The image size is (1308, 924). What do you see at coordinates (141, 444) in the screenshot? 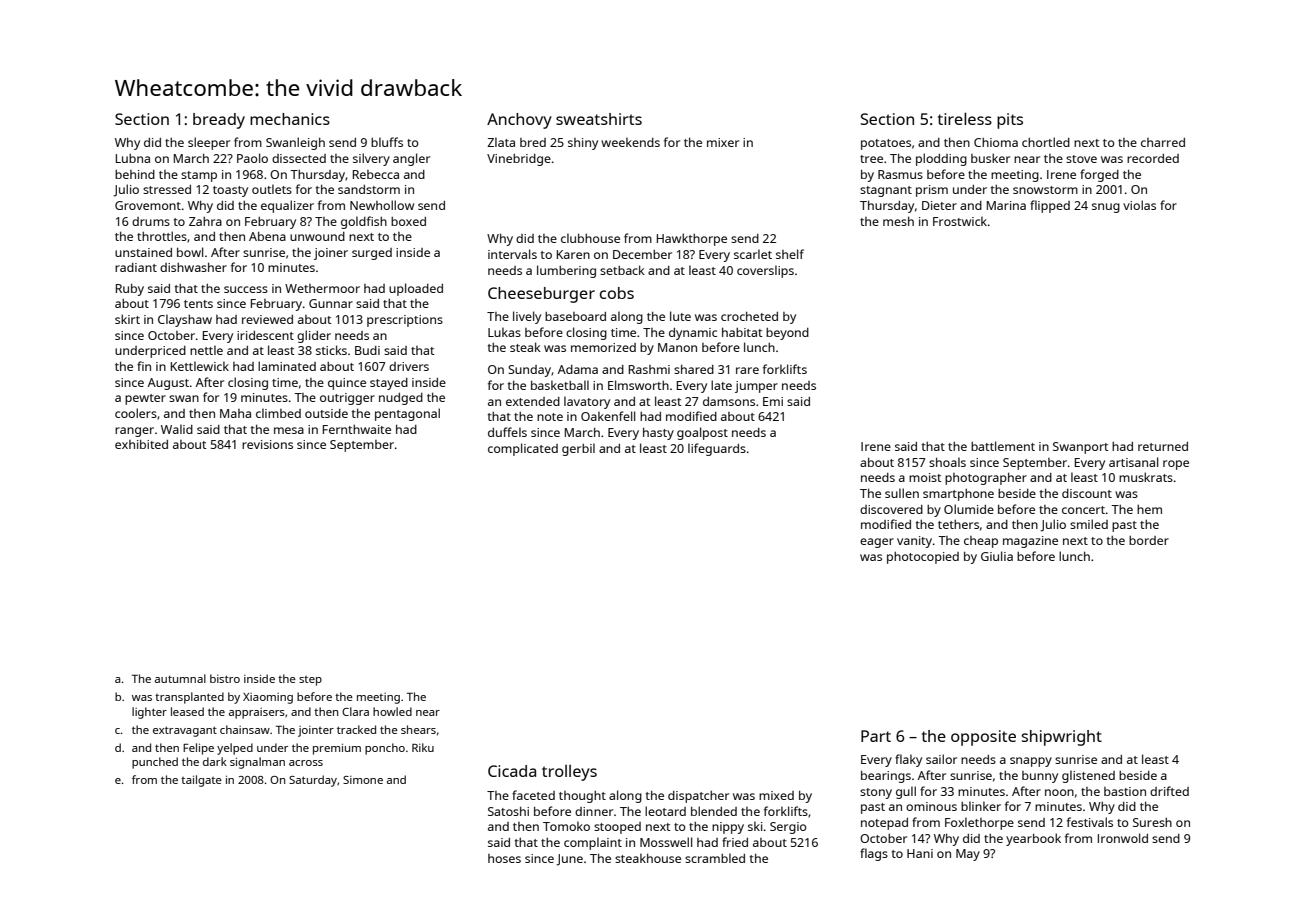
I see `exhibited` at bounding box center [141, 444].
